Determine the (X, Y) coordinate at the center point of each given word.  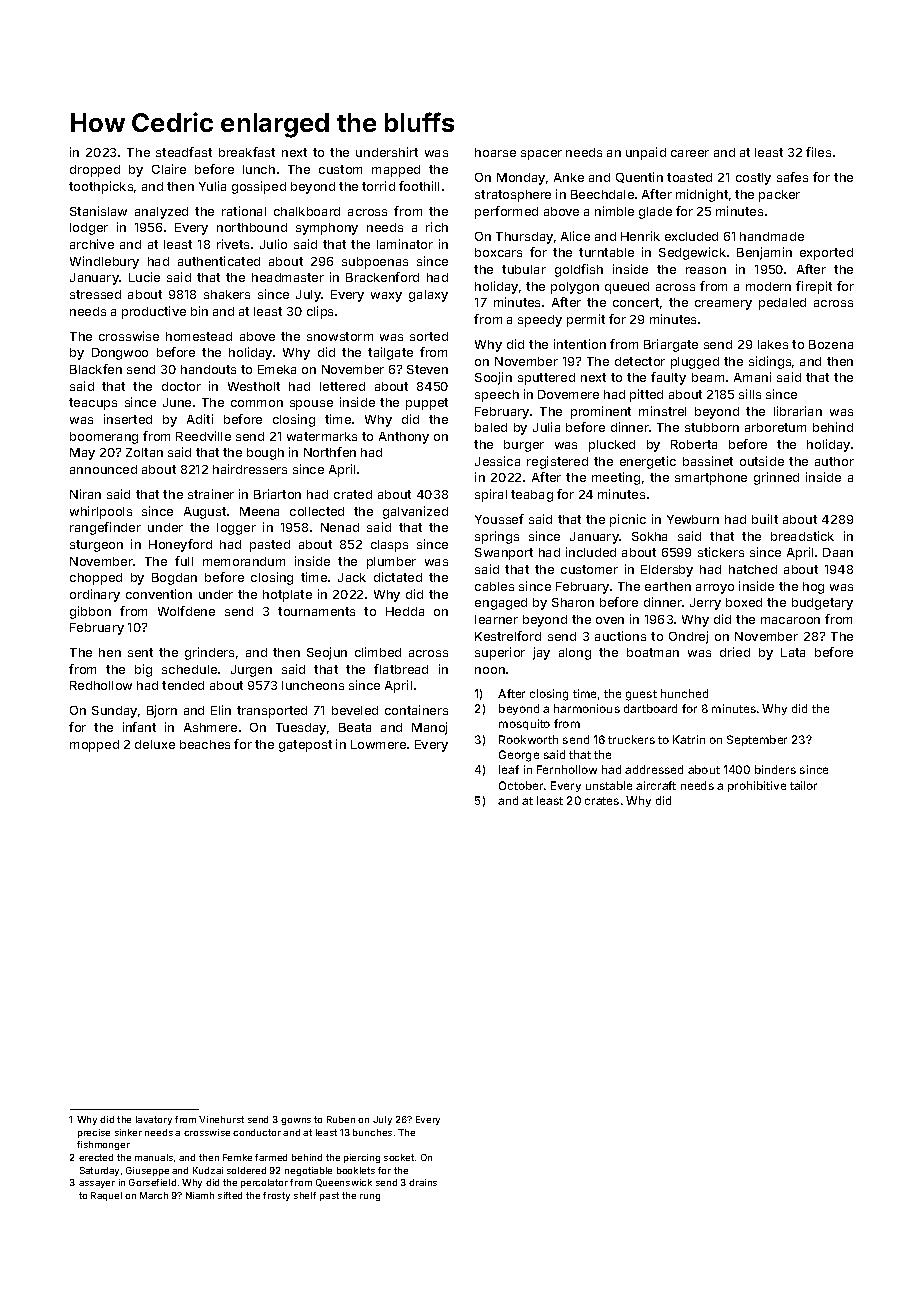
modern (768, 286)
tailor (803, 785)
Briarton (277, 494)
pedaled (782, 304)
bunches (372, 1132)
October (521, 785)
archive (92, 244)
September (757, 740)
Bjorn (162, 711)
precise (94, 1133)
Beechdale (602, 194)
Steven (427, 369)
